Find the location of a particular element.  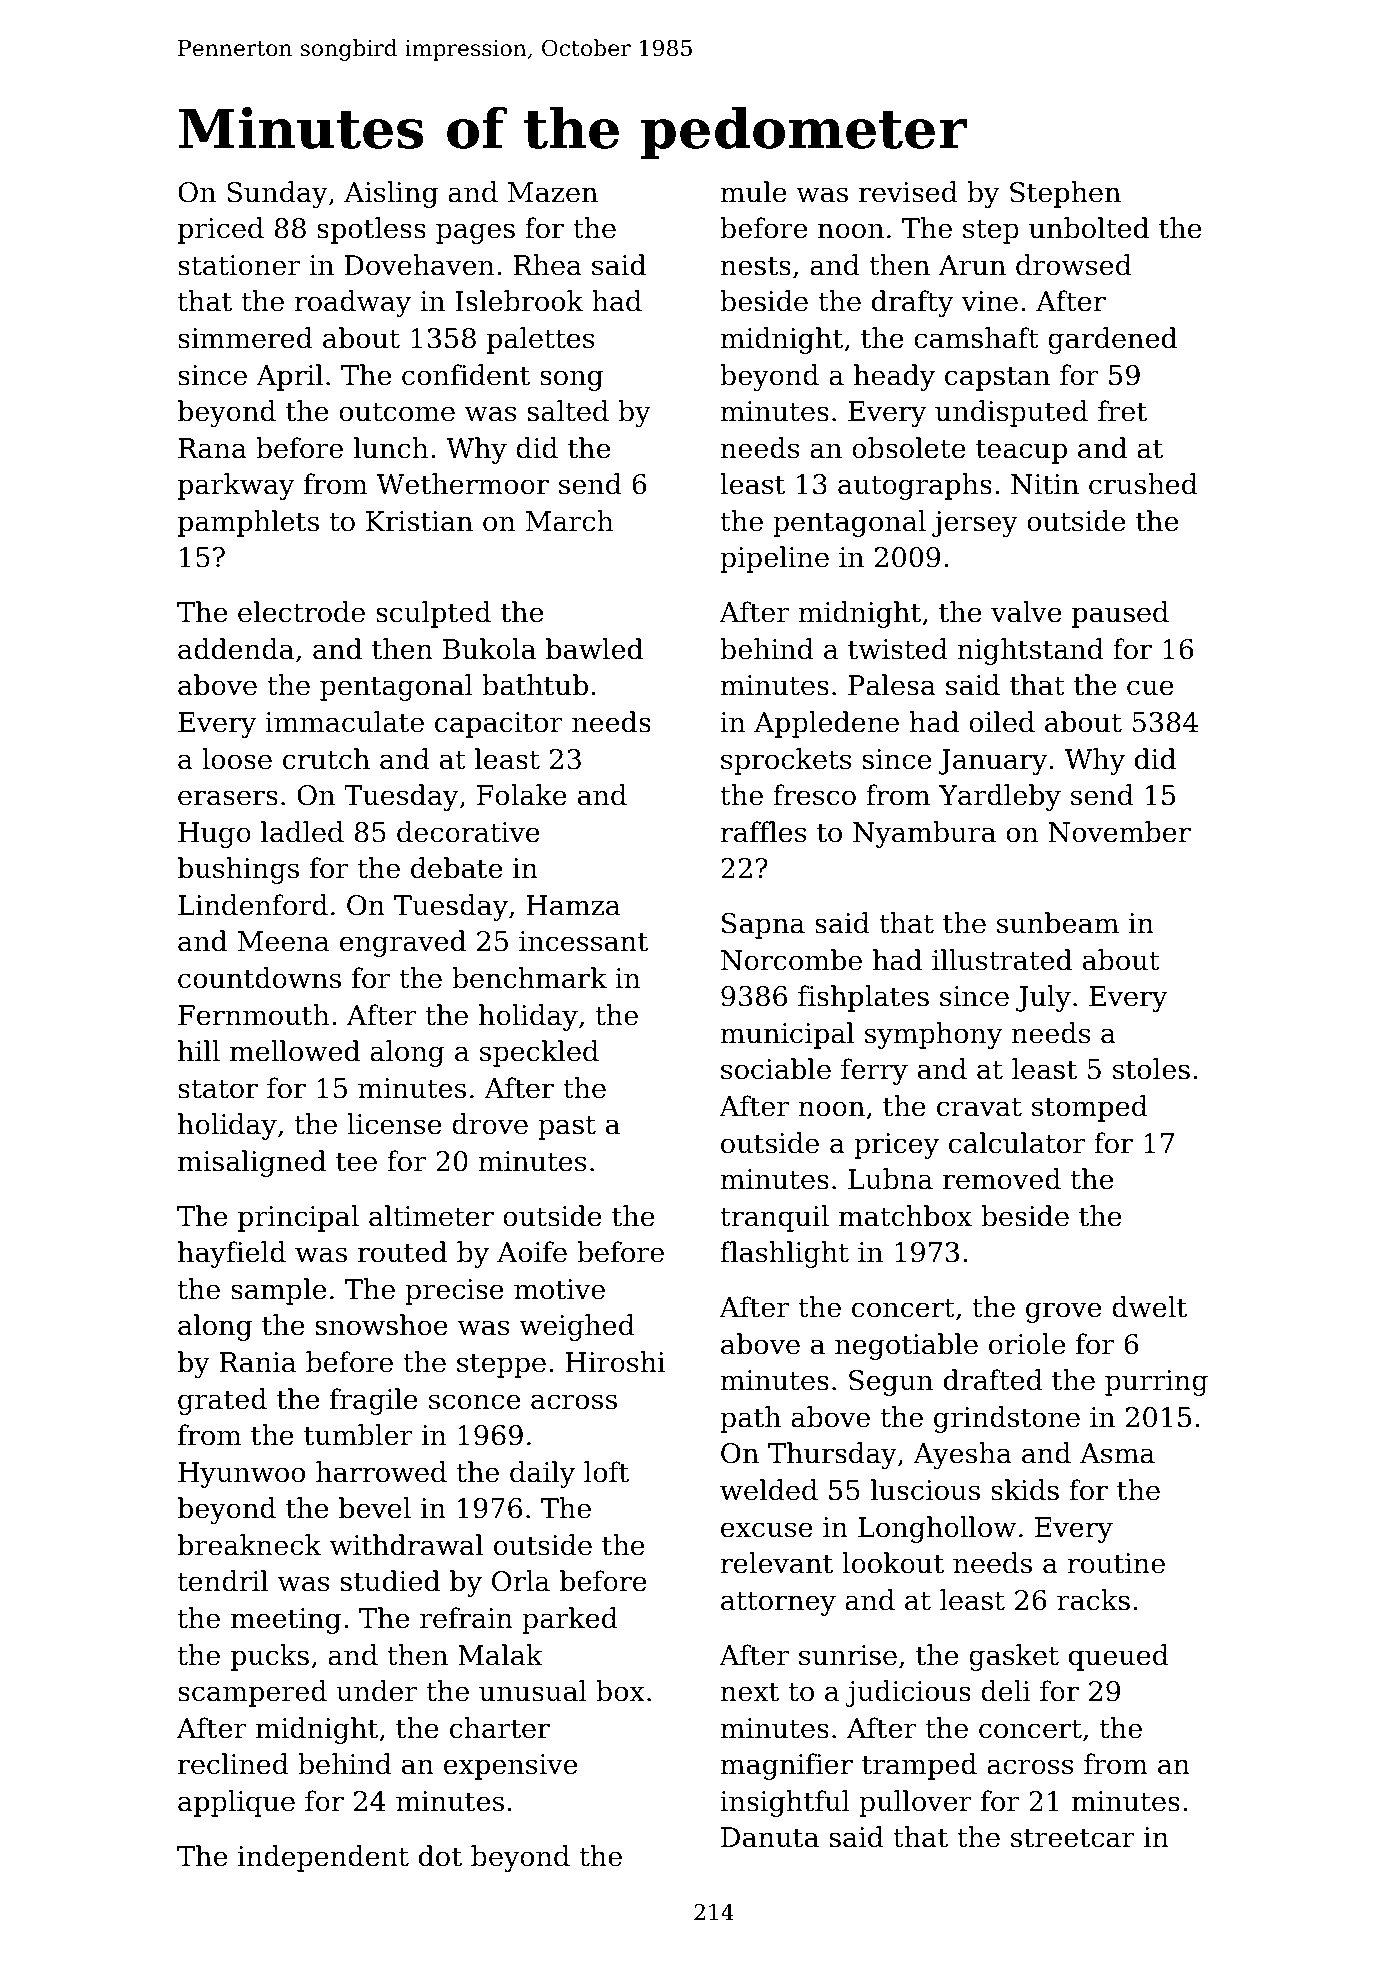

Sunday is located at coordinates (277, 194).
